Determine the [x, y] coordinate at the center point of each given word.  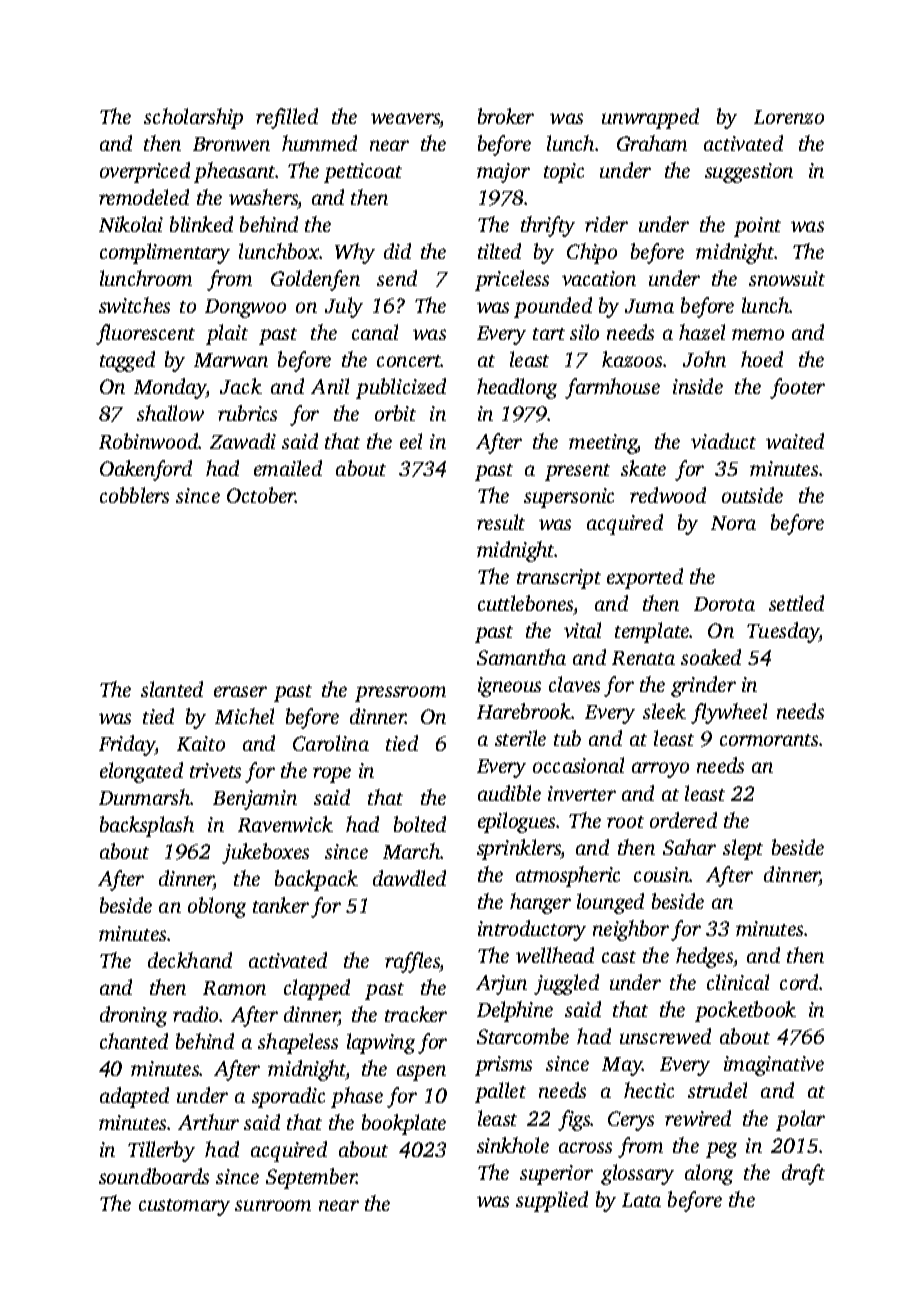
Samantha [521, 657]
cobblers [134, 495]
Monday [170, 388]
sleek [664, 711]
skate [643, 468]
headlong [517, 388]
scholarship [193, 118]
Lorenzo [789, 117]
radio [196, 1014]
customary [184, 1207]
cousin [662, 874]
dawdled [409, 878]
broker [506, 116]
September [311, 1178]
